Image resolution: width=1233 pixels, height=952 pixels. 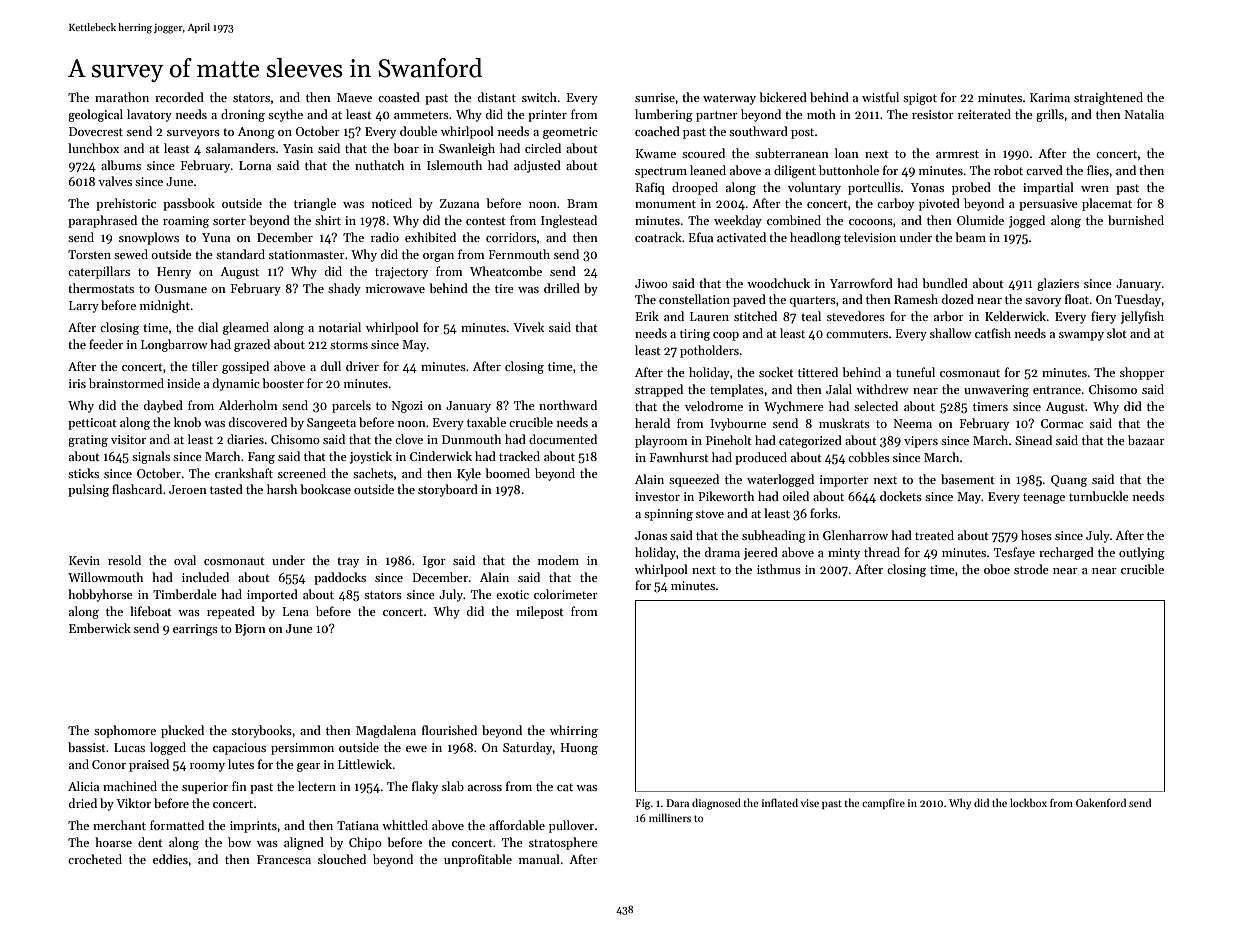 What do you see at coordinates (1099, 496) in the screenshot?
I see `turnbuckle` at bounding box center [1099, 496].
